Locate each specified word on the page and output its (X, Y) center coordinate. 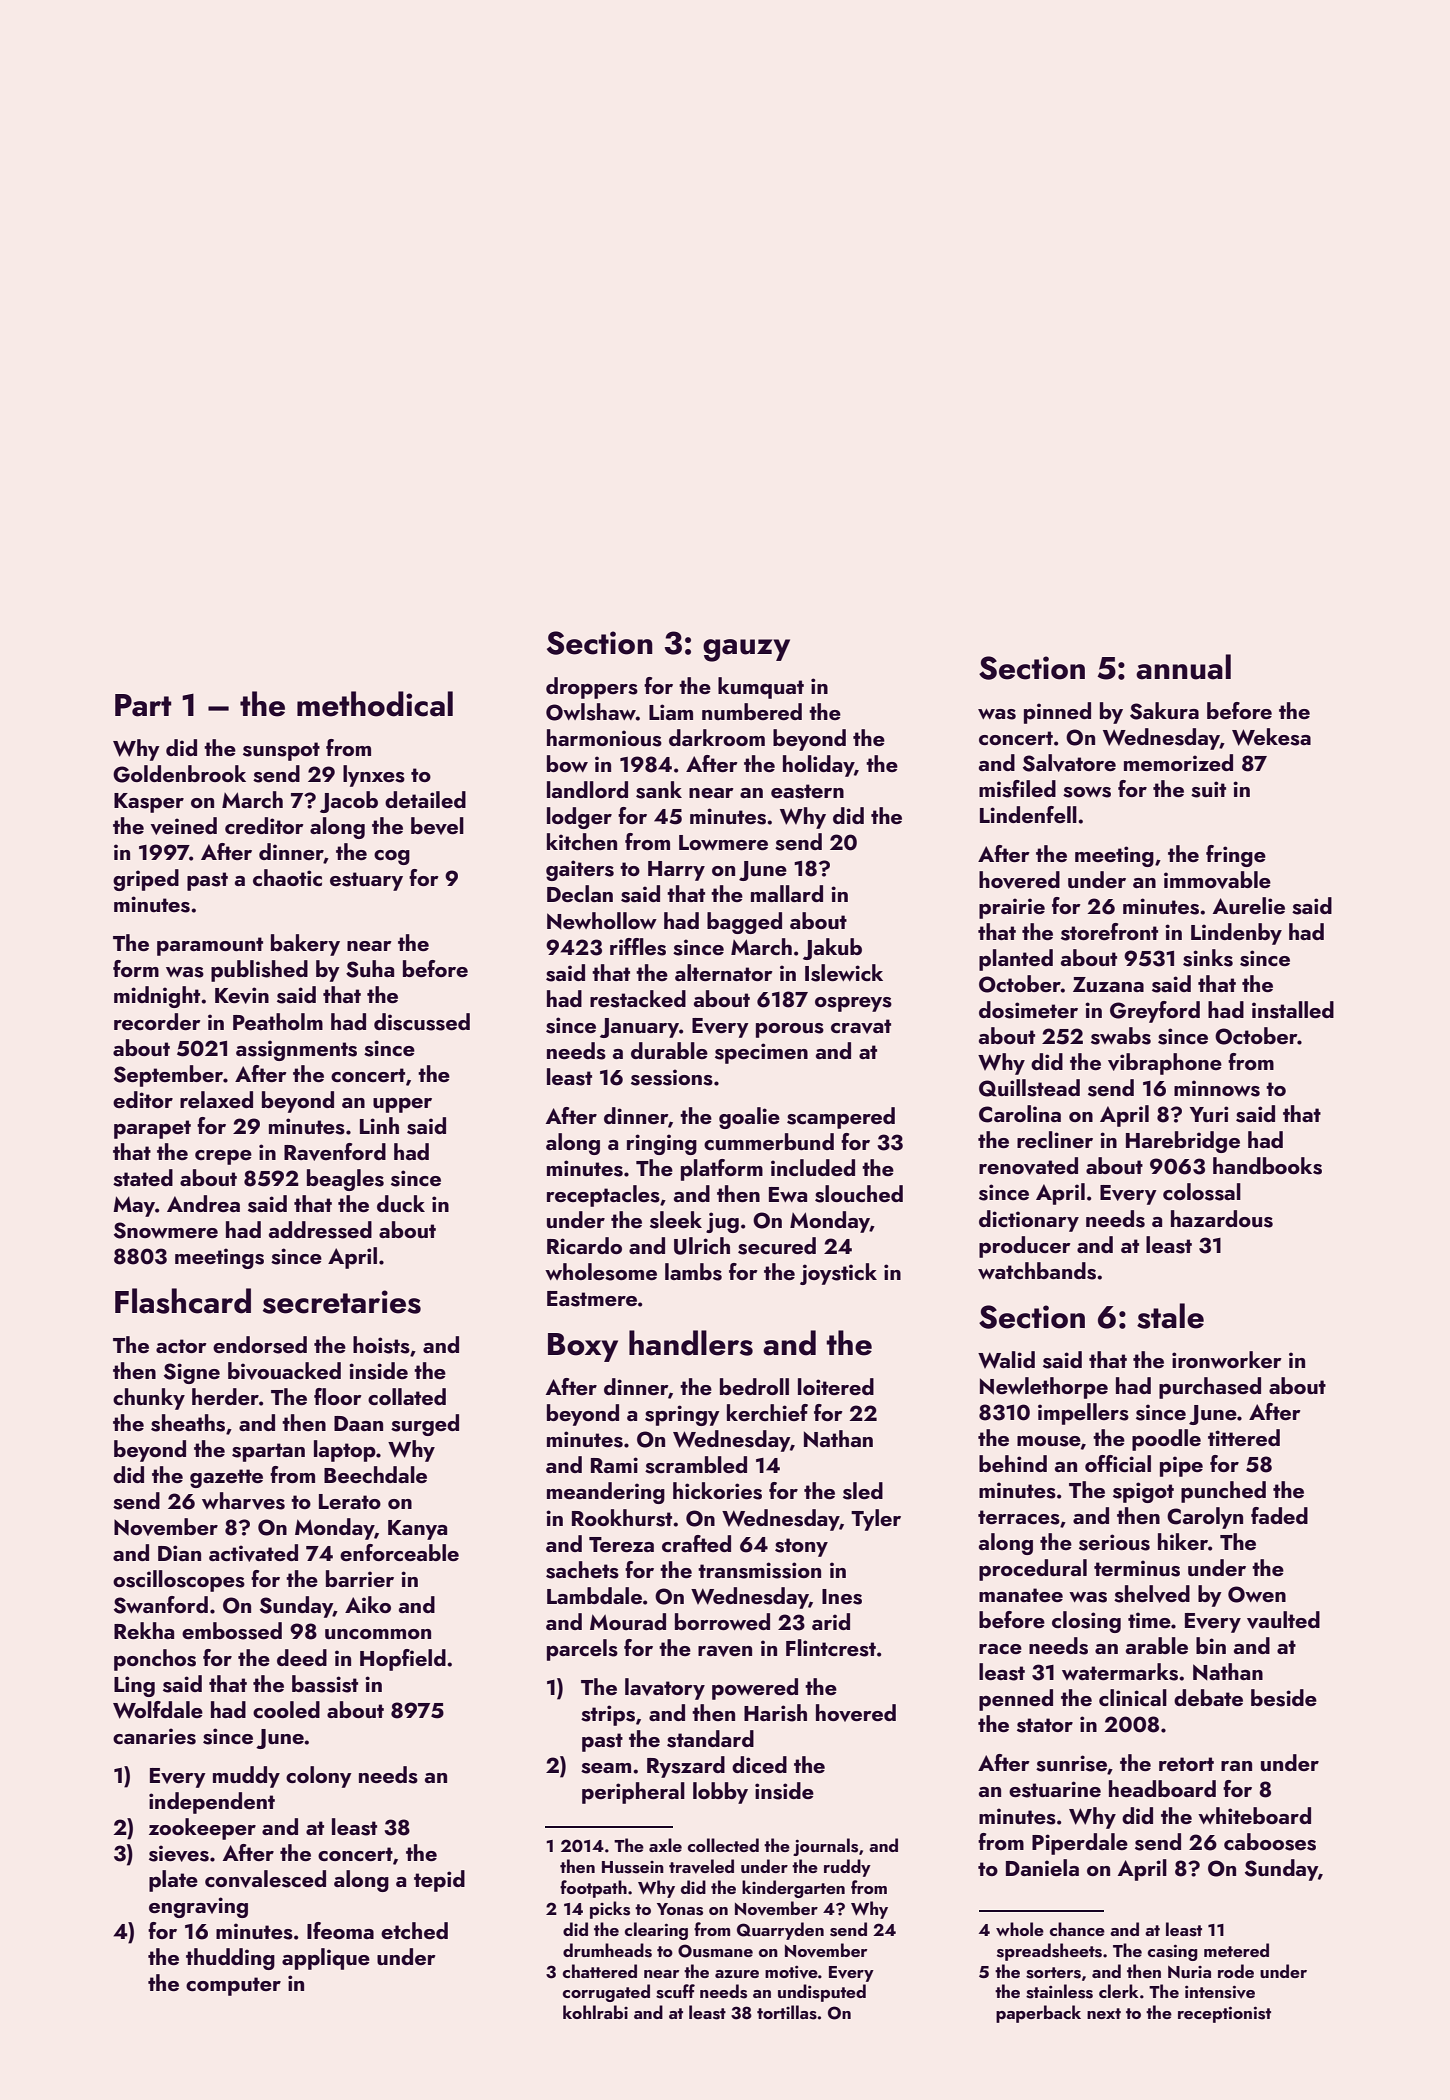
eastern (807, 791)
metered (1236, 1950)
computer (233, 1986)
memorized (1178, 762)
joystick (838, 1274)
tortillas (787, 2012)
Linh (379, 1125)
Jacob (349, 802)
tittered (1244, 1437)
